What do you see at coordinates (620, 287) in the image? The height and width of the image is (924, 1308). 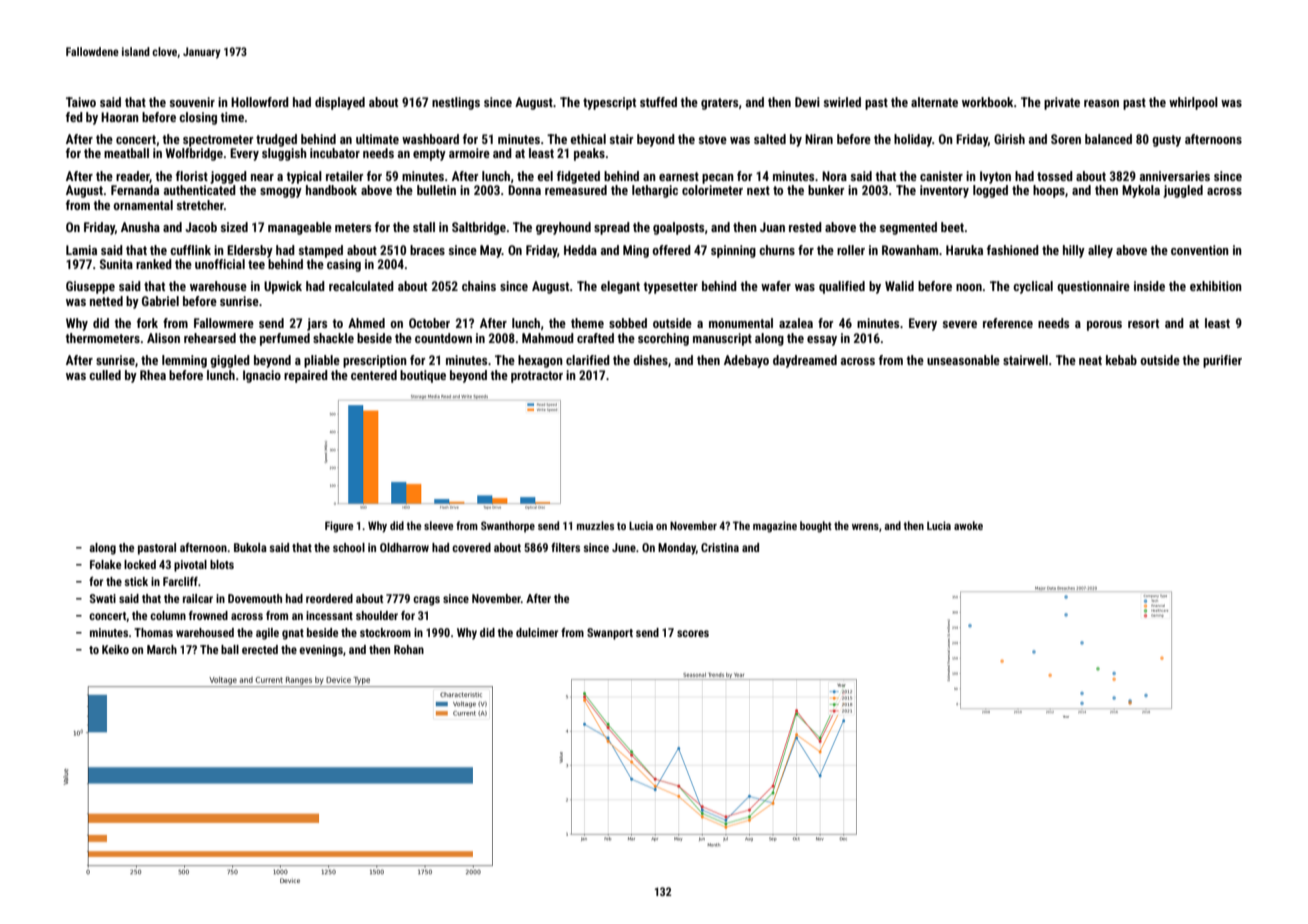 I see `elegant` at bounding box center [620, 287].
